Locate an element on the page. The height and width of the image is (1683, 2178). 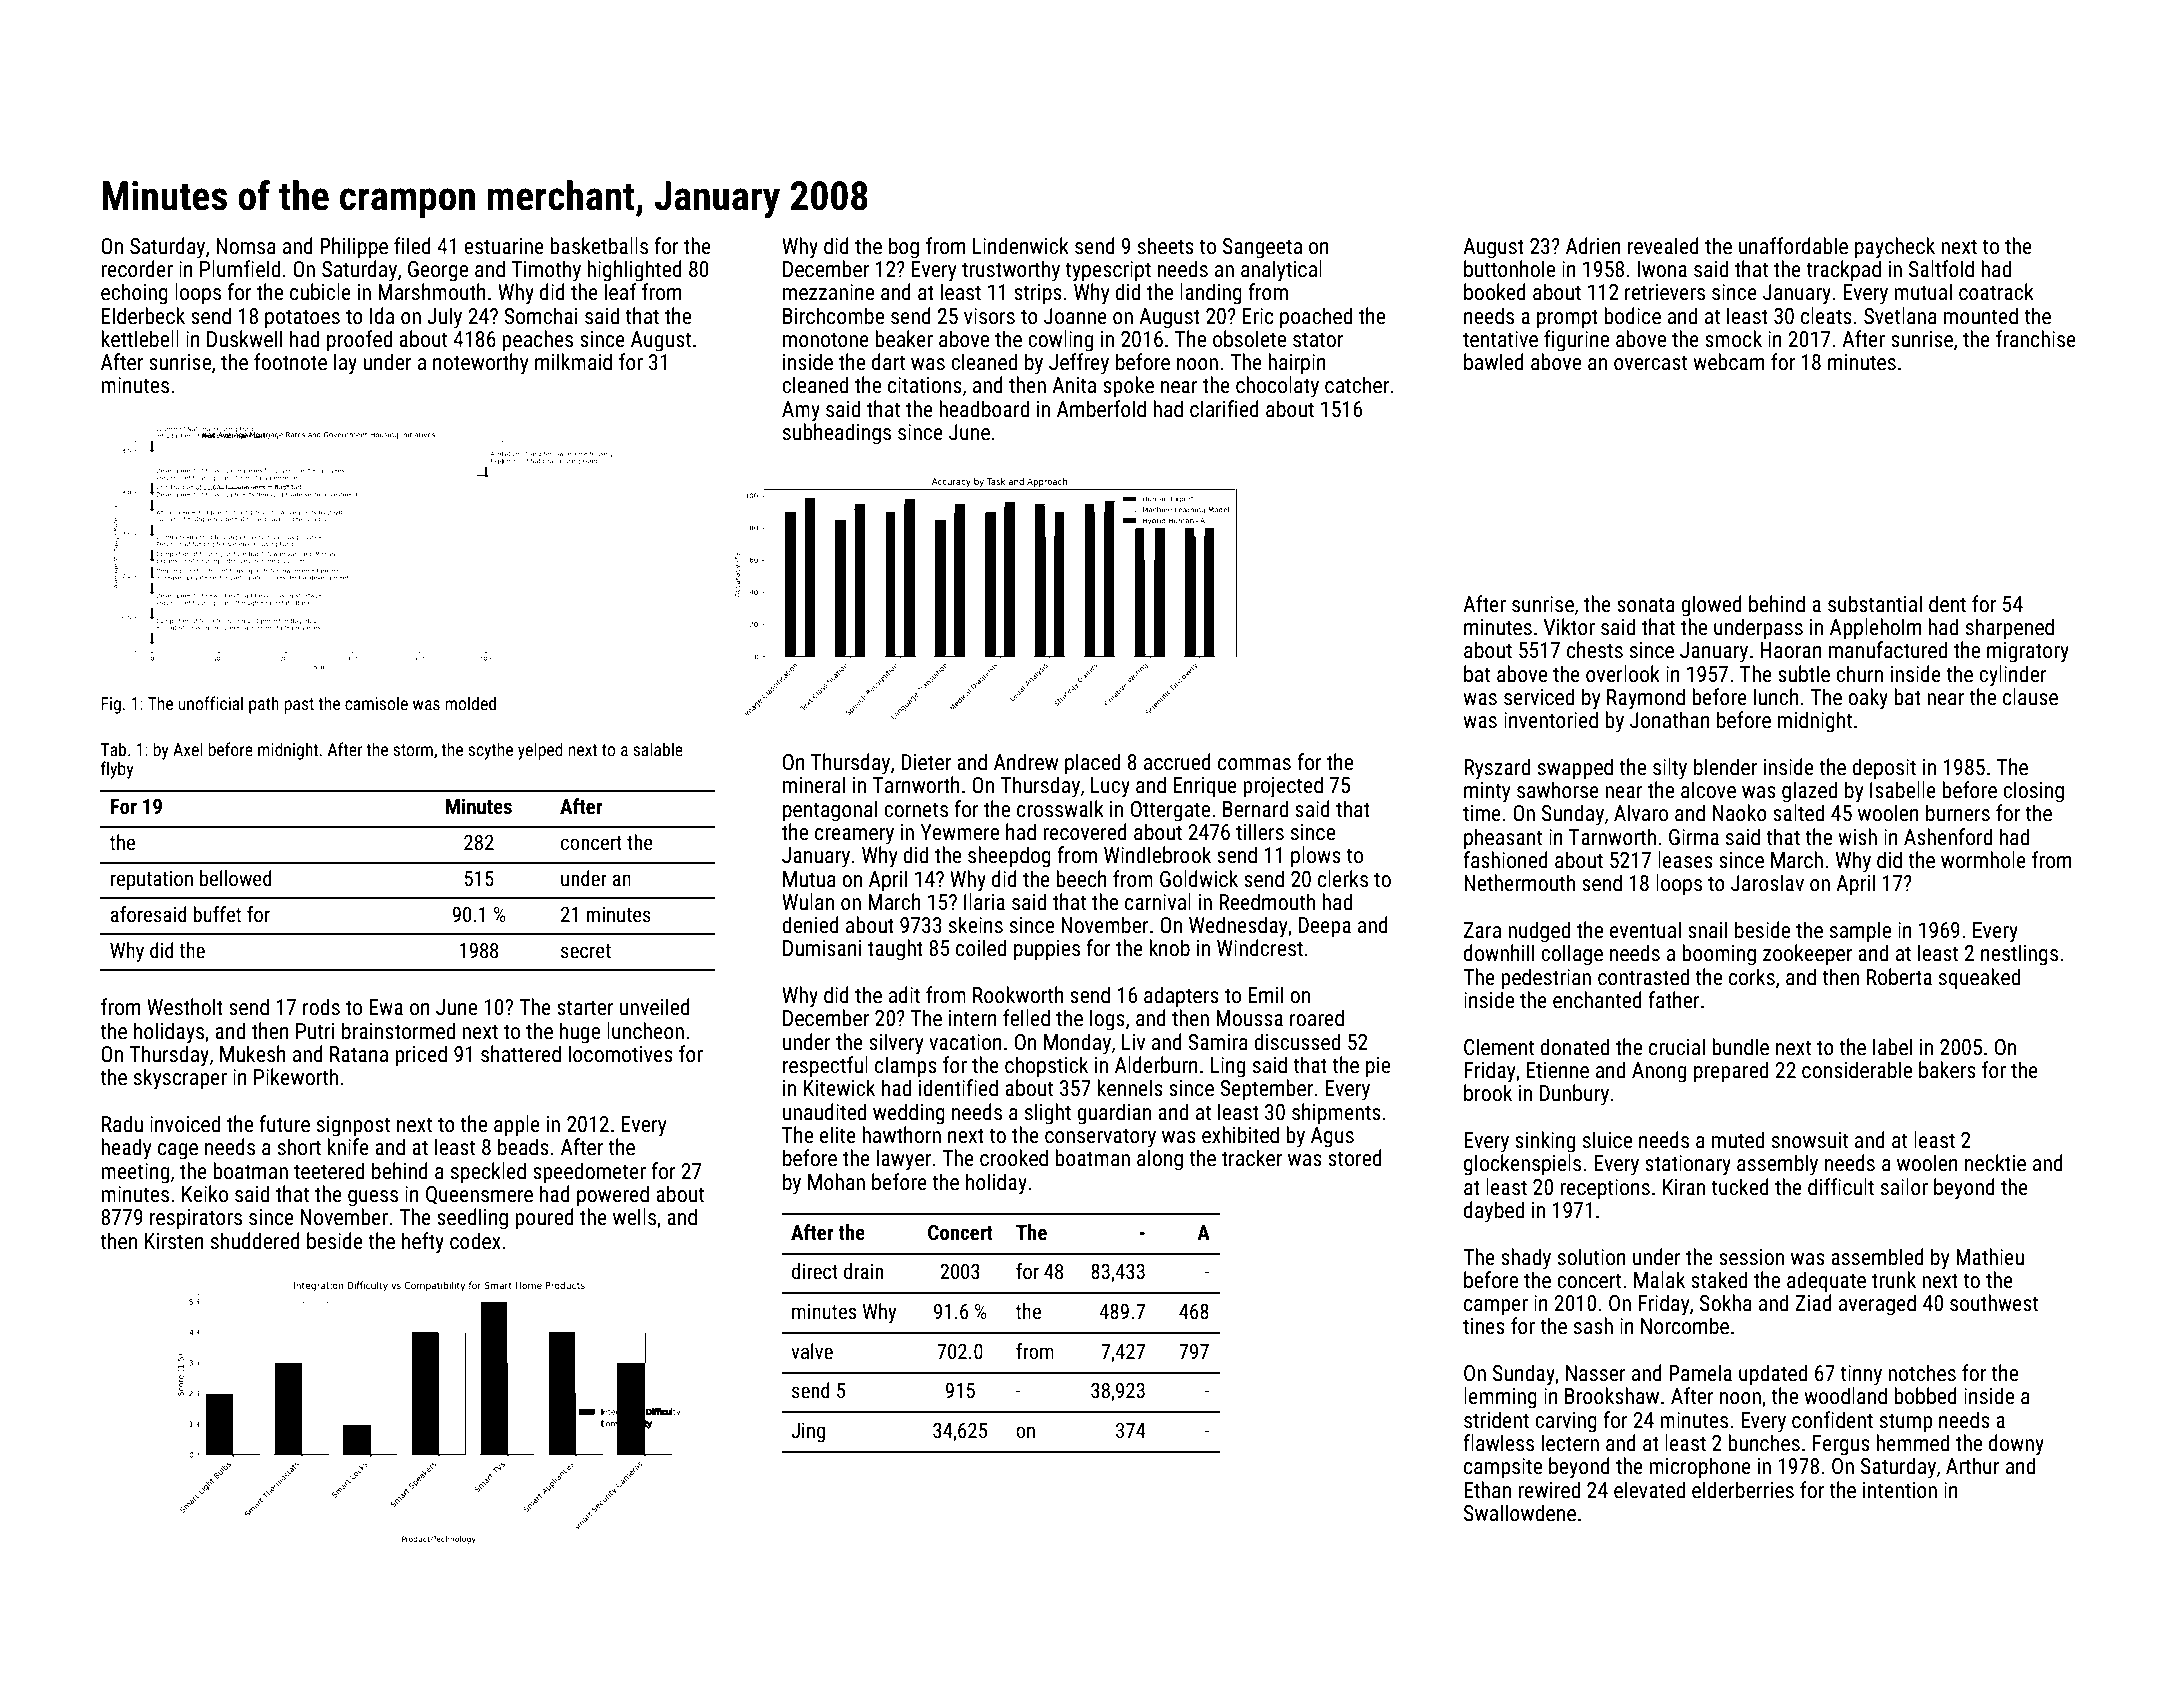
secret is located at coordinates (586, 951).
